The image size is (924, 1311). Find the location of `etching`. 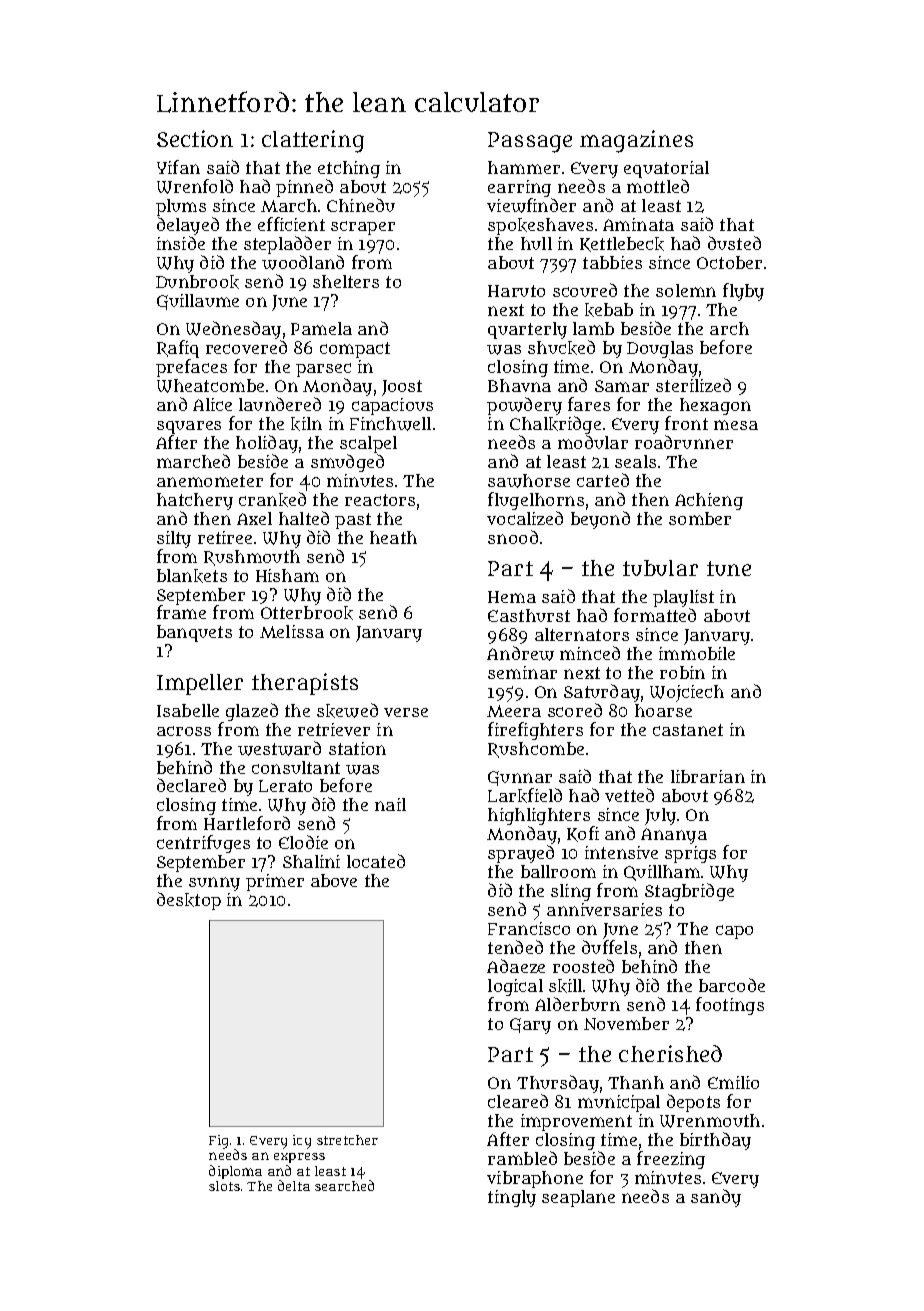

etching is located at coordinates (349, 169).
